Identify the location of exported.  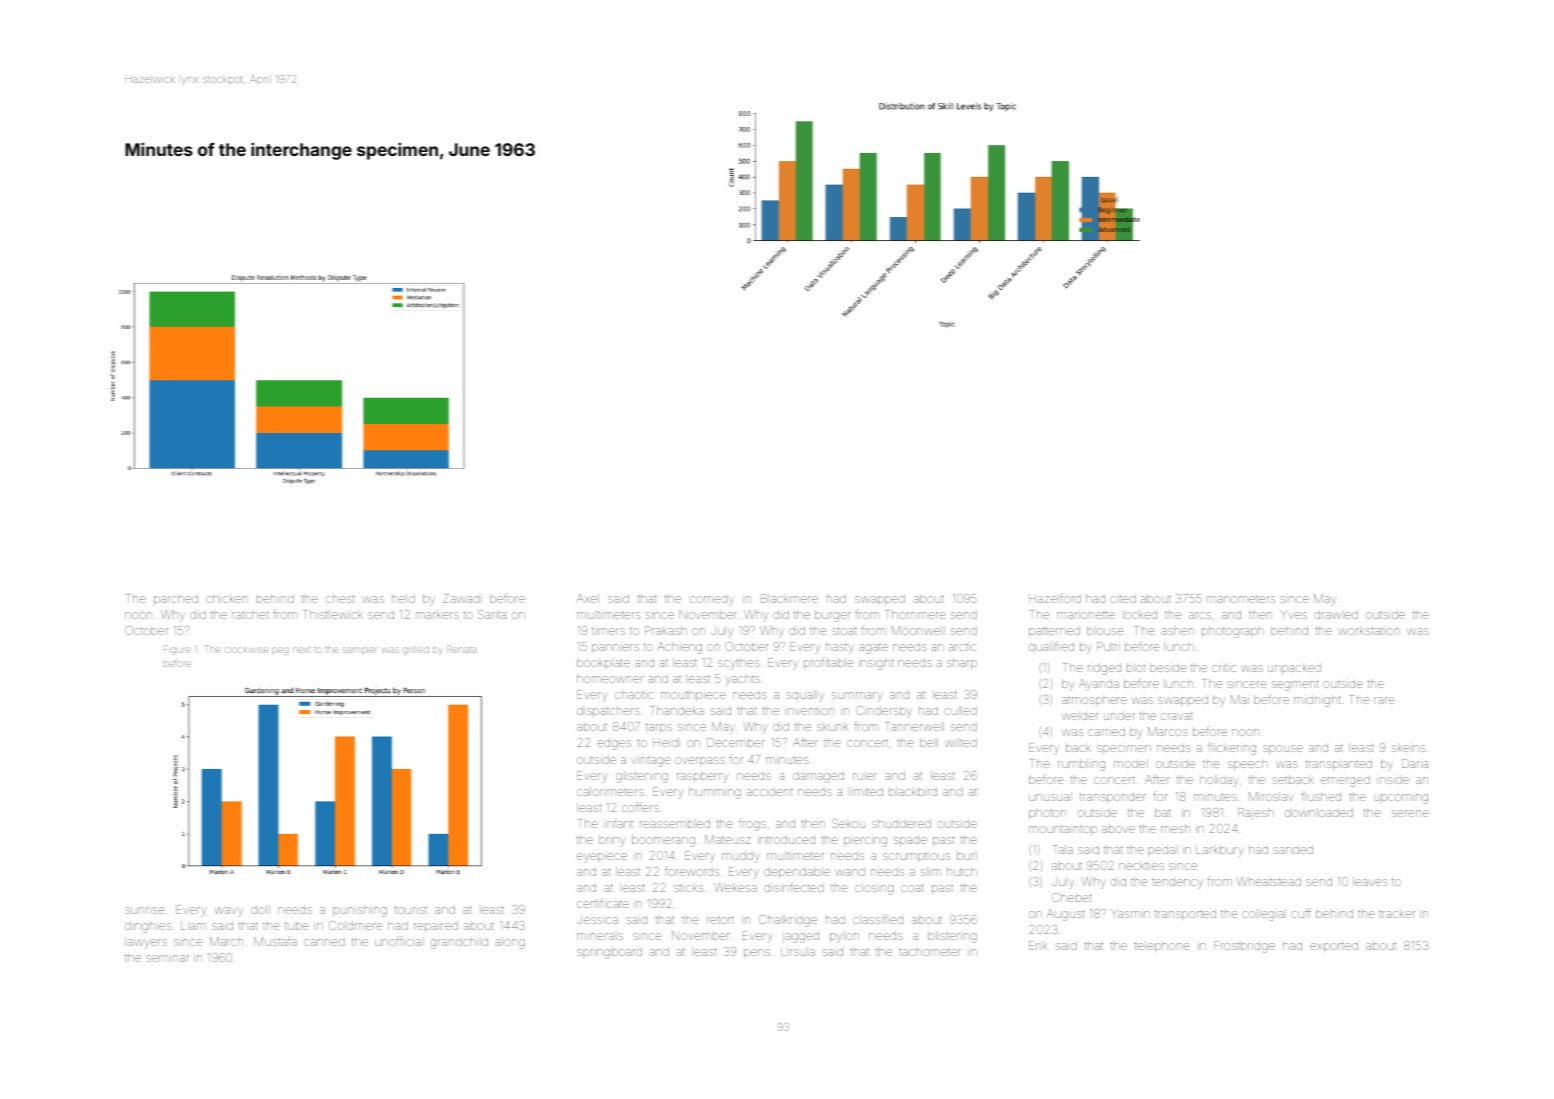
(1334, 946).
